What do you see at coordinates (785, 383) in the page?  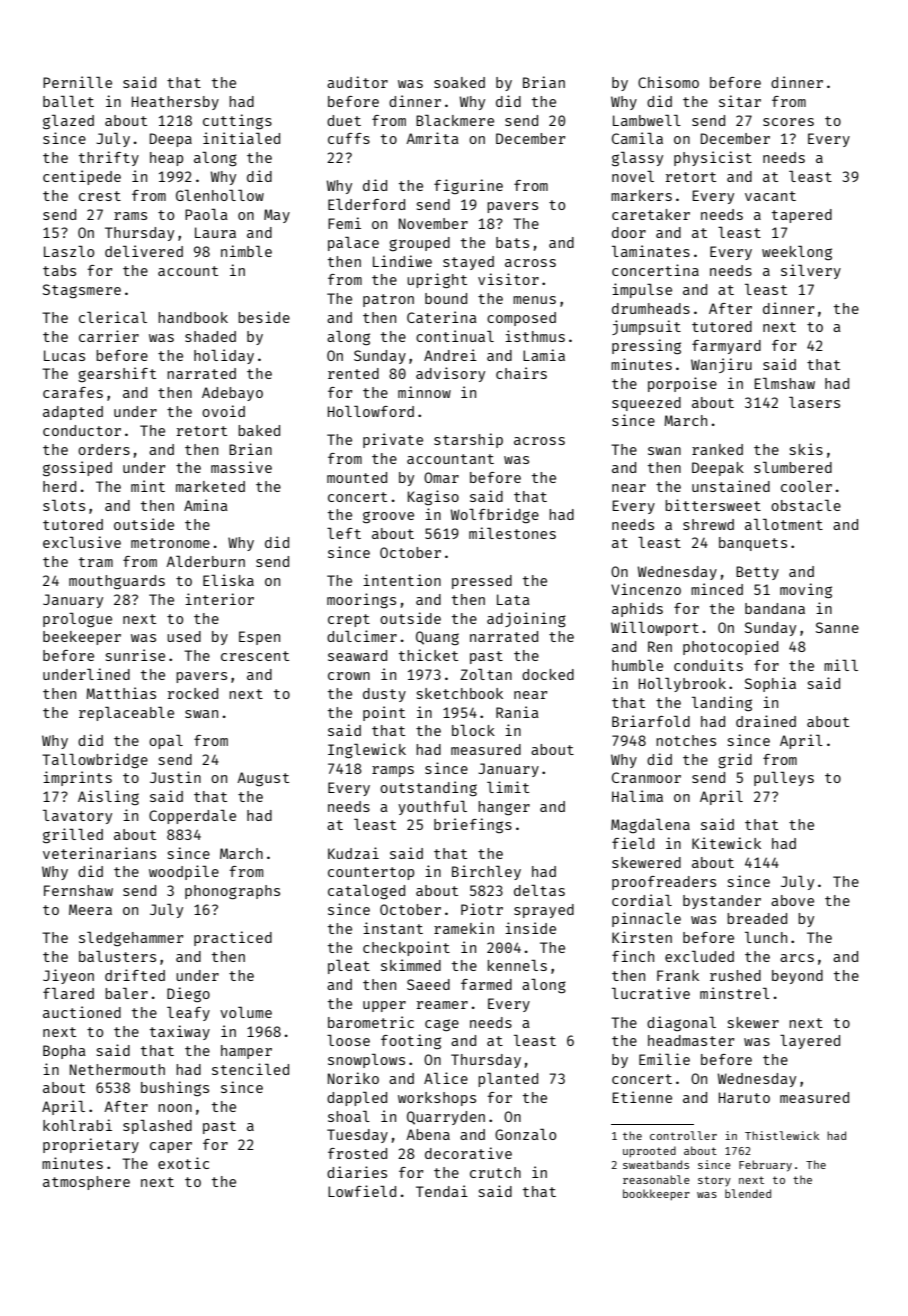 I see `Elmshaw` at bounding box center [785, 383].
